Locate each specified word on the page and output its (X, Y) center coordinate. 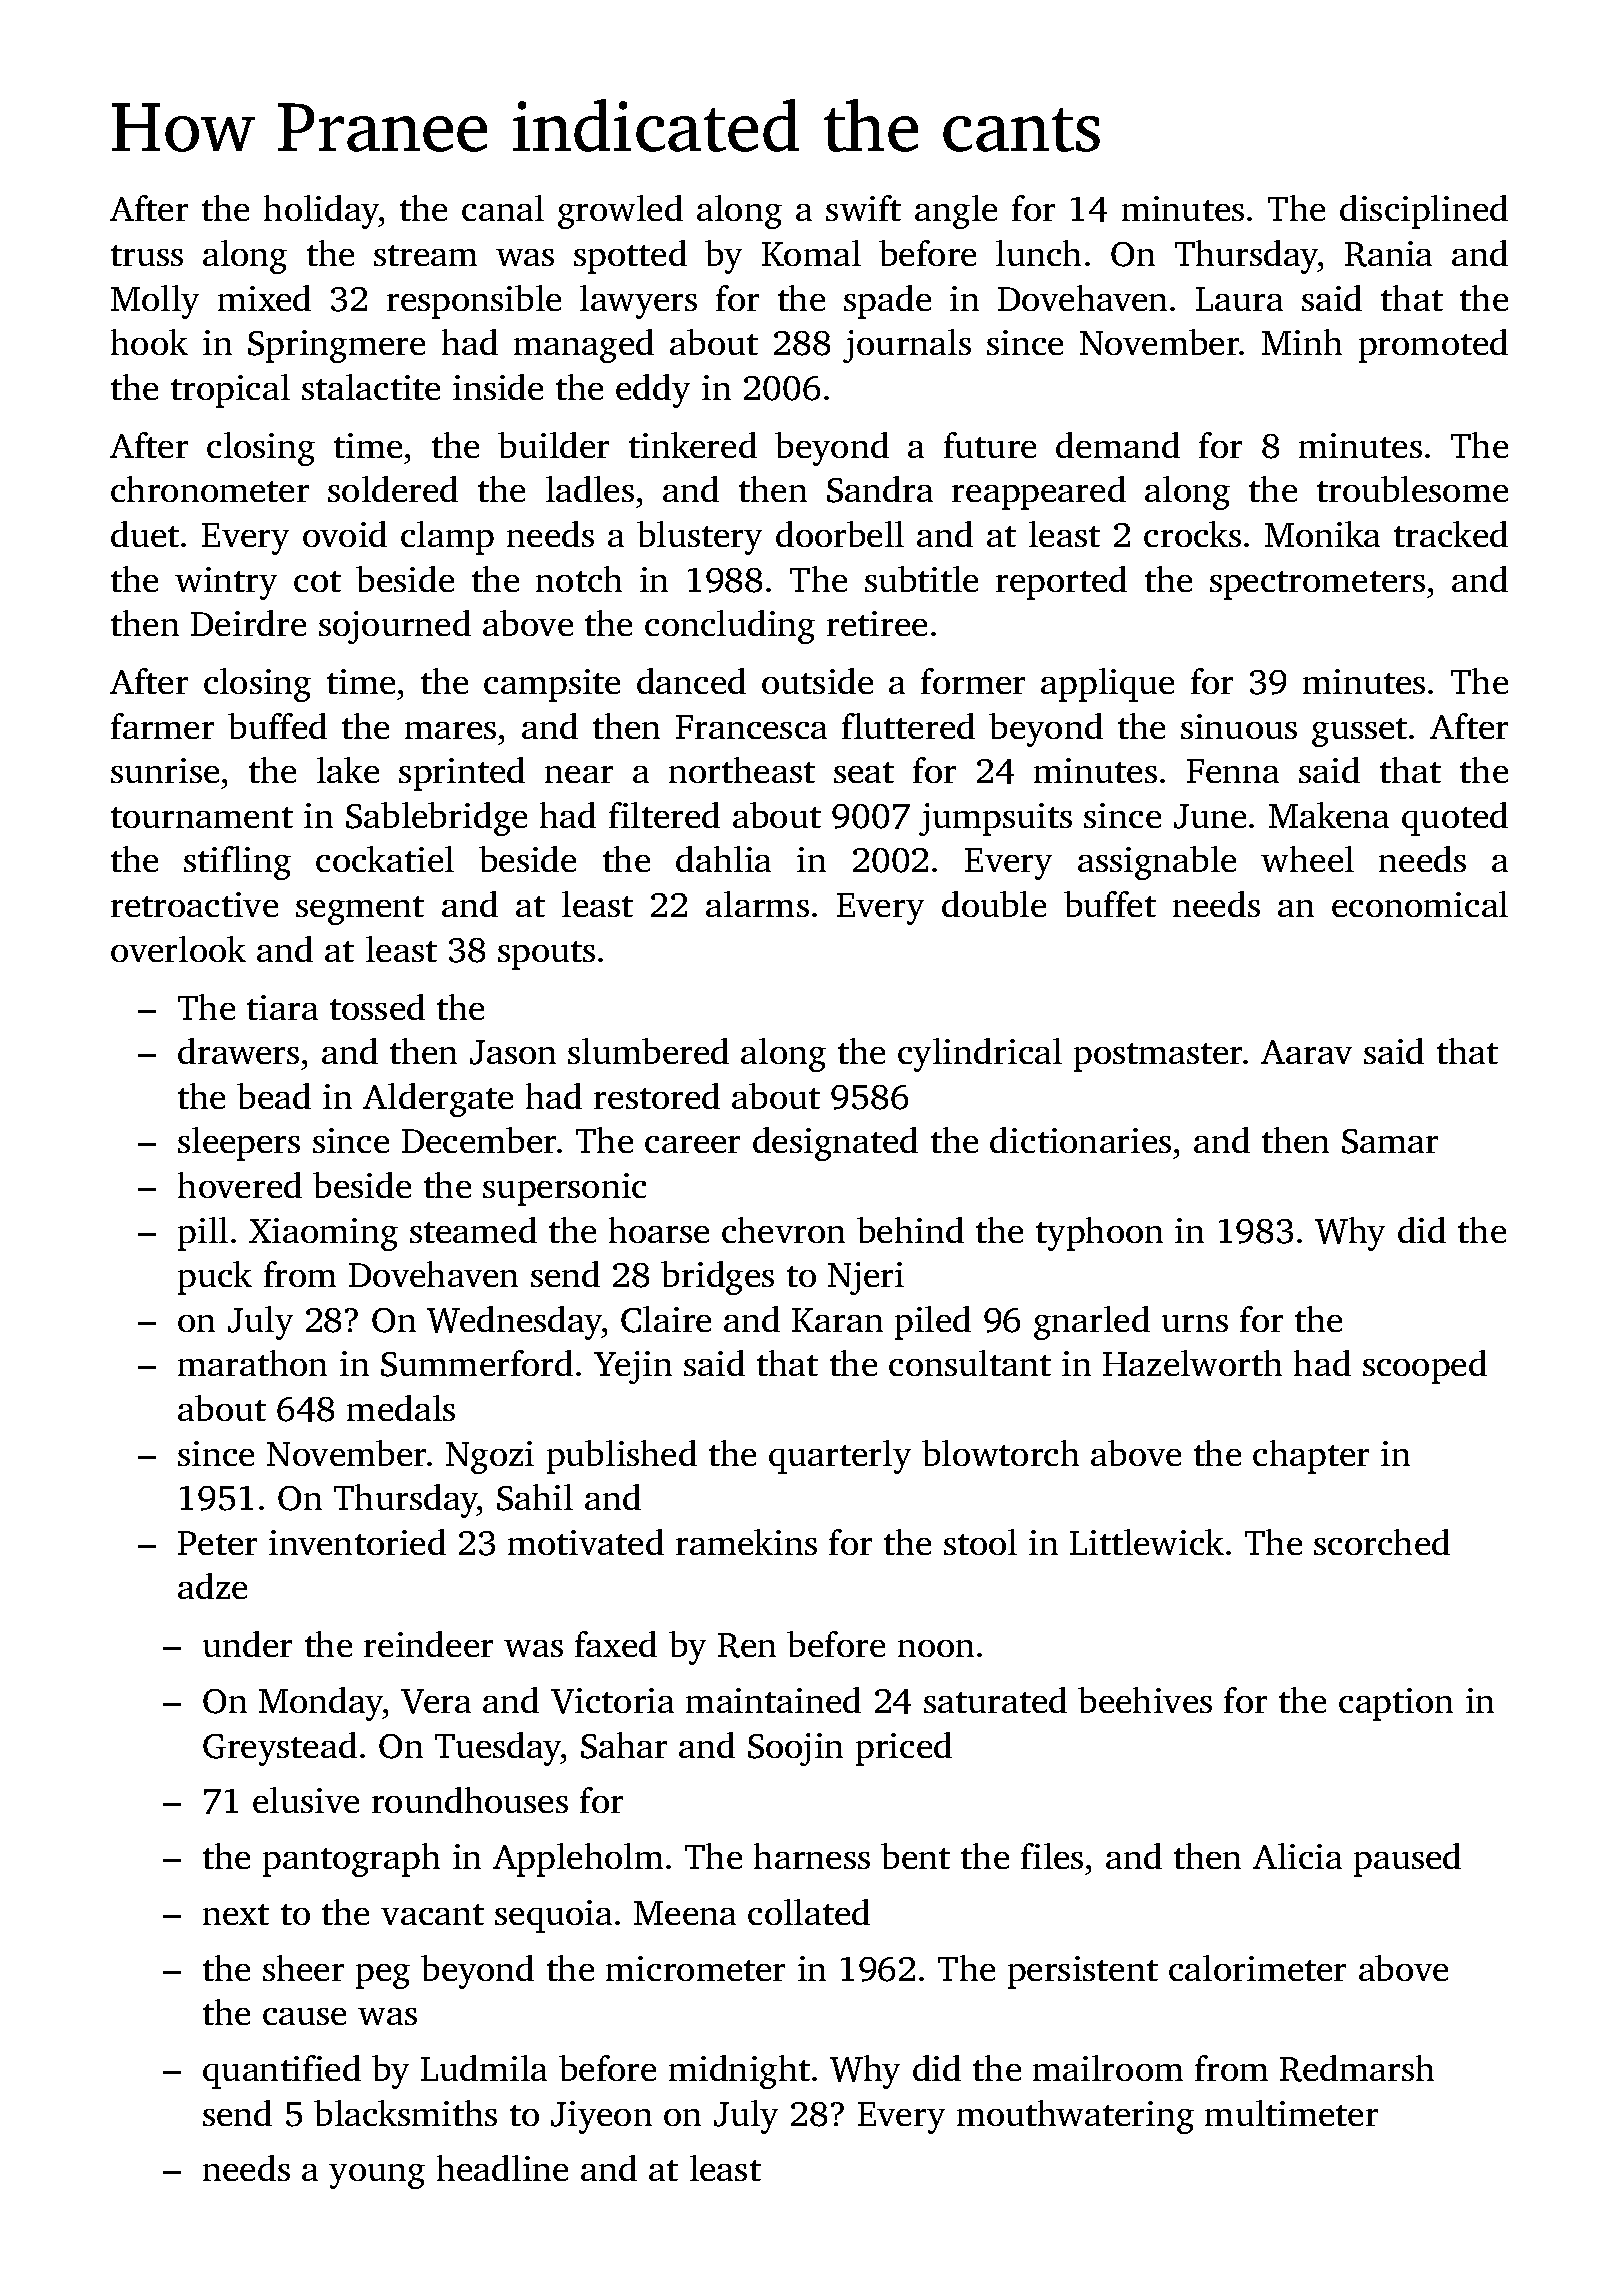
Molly (155, 302)
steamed (473, 1230)
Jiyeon (601, 2117)
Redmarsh (1357, 2068)
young (377, 2176)
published (622, 1457)
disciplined (1424, 212)
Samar (1390, 1141)
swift (863, 208)
